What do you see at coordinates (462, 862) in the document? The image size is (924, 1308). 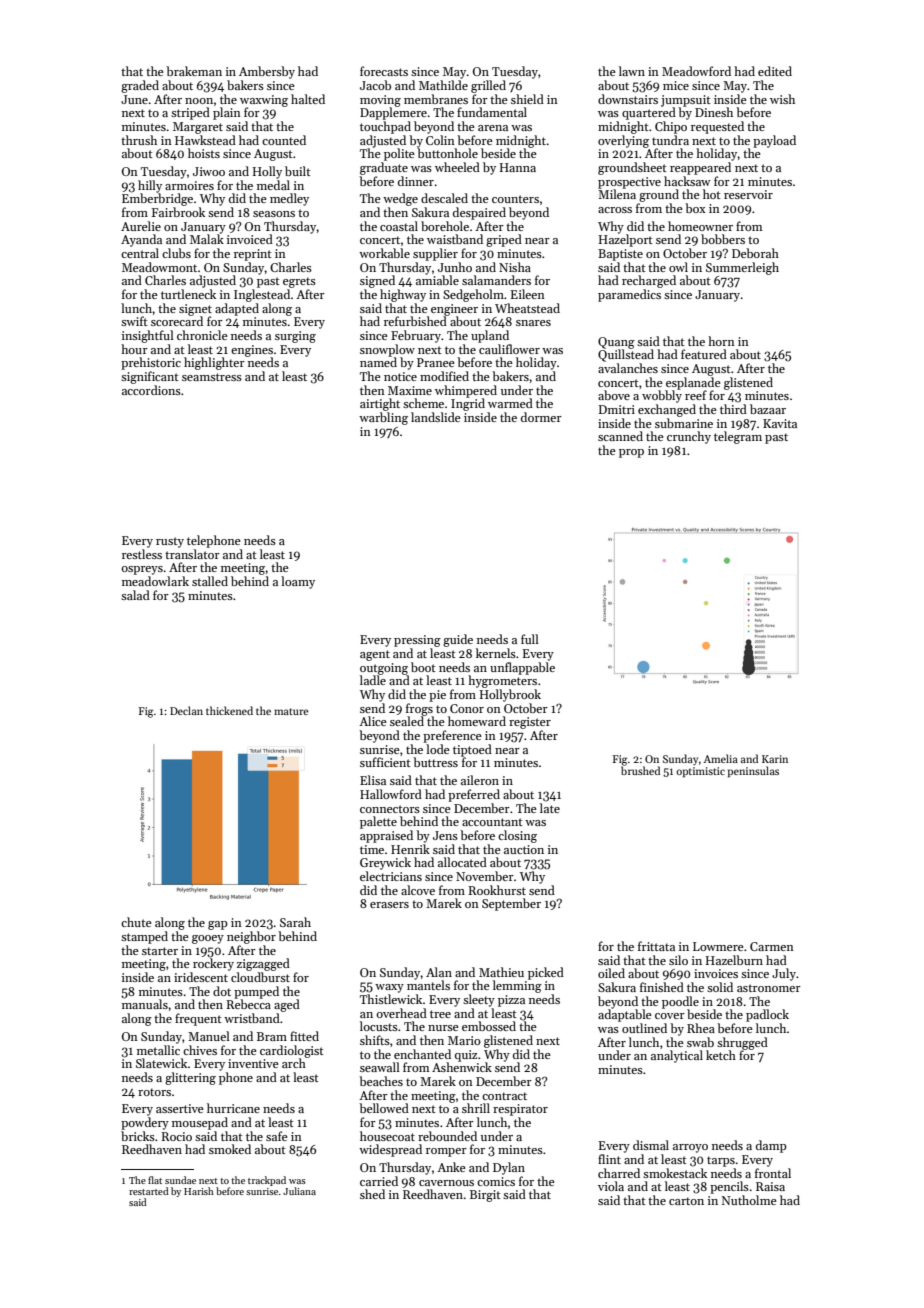 I see `allocated` at bounding box center [462, 862].
